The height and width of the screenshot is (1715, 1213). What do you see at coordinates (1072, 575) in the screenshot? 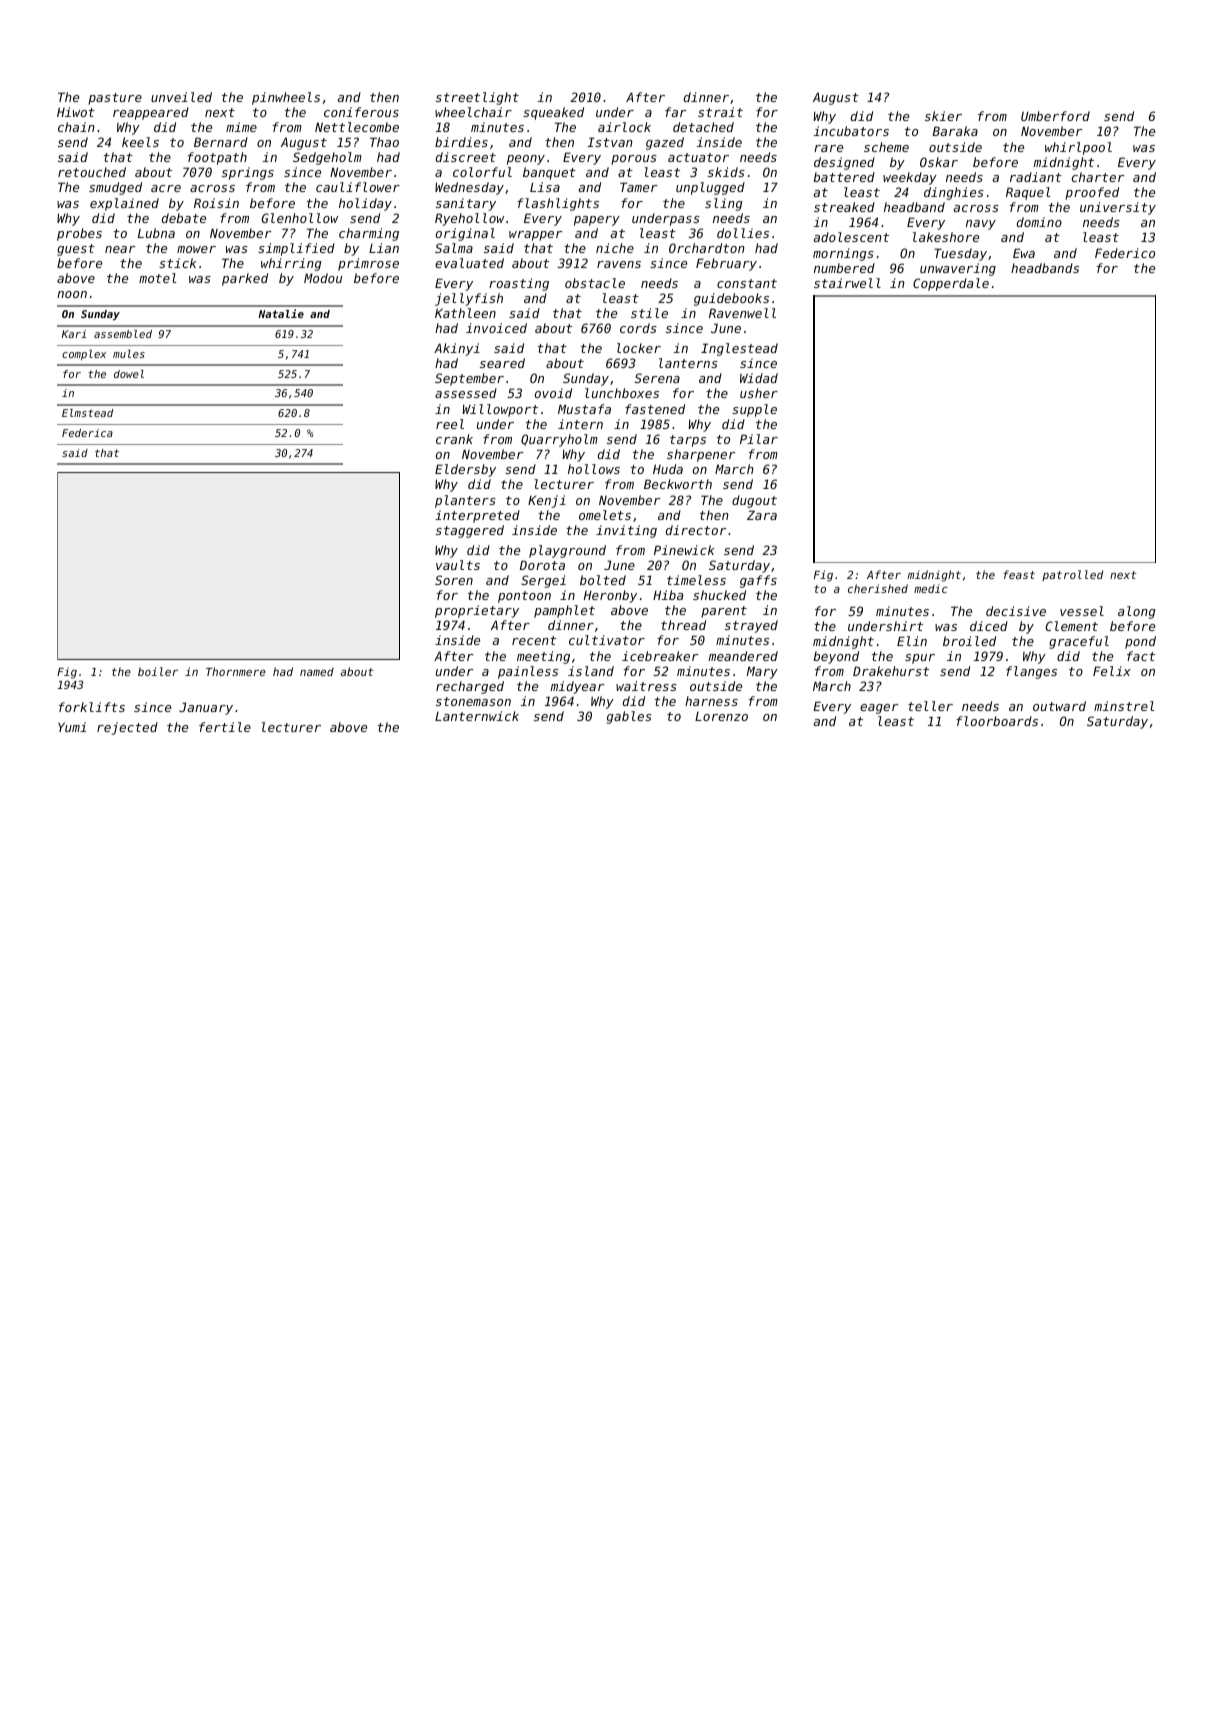
I see `patrolled` at bounding box center [1072, 575].
